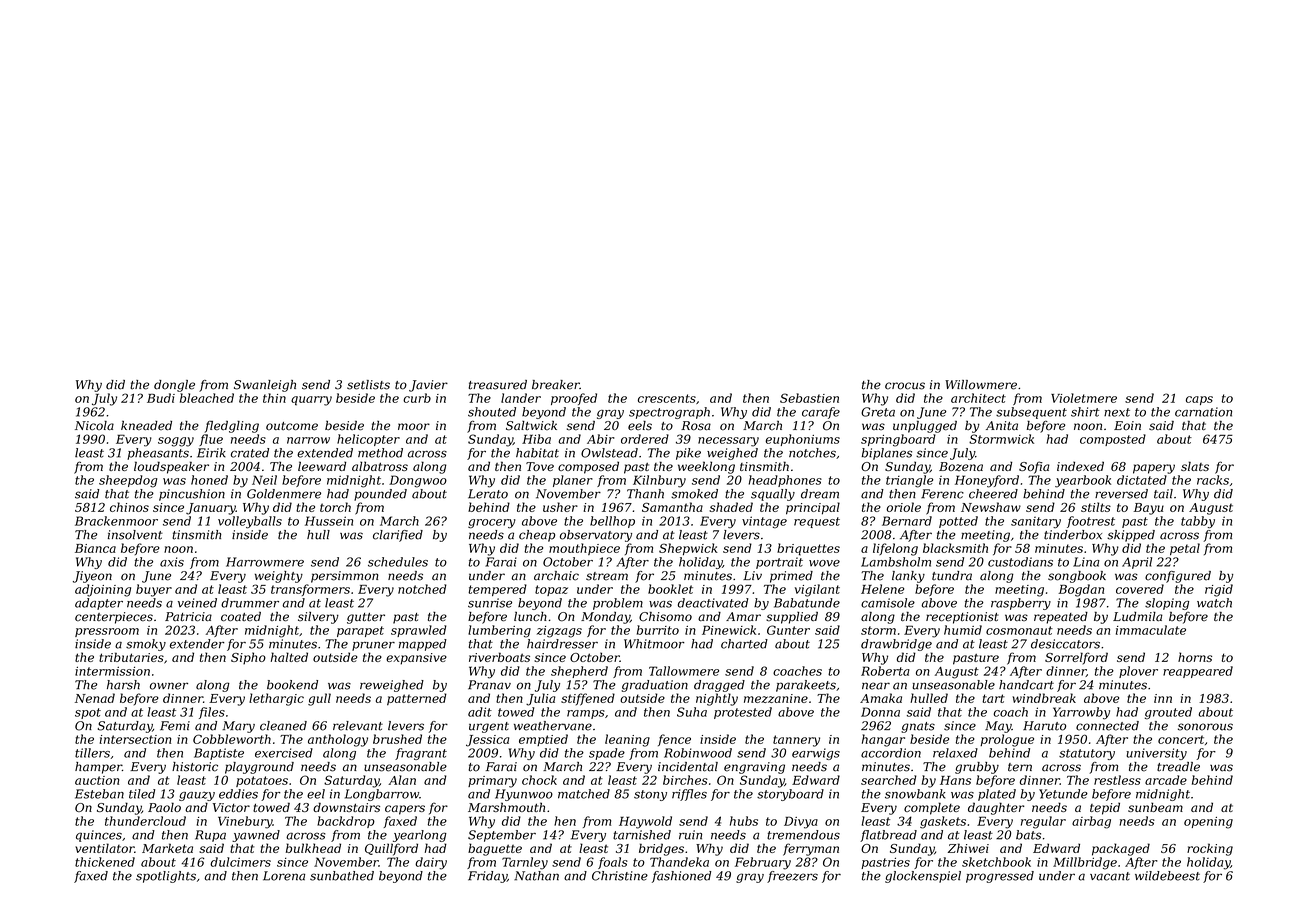 The height and width of the page is (924, 1308). What do you see at coordinates (382, 795) in the page?
I see `Longbarrow` at bounding box center [382, 795].
